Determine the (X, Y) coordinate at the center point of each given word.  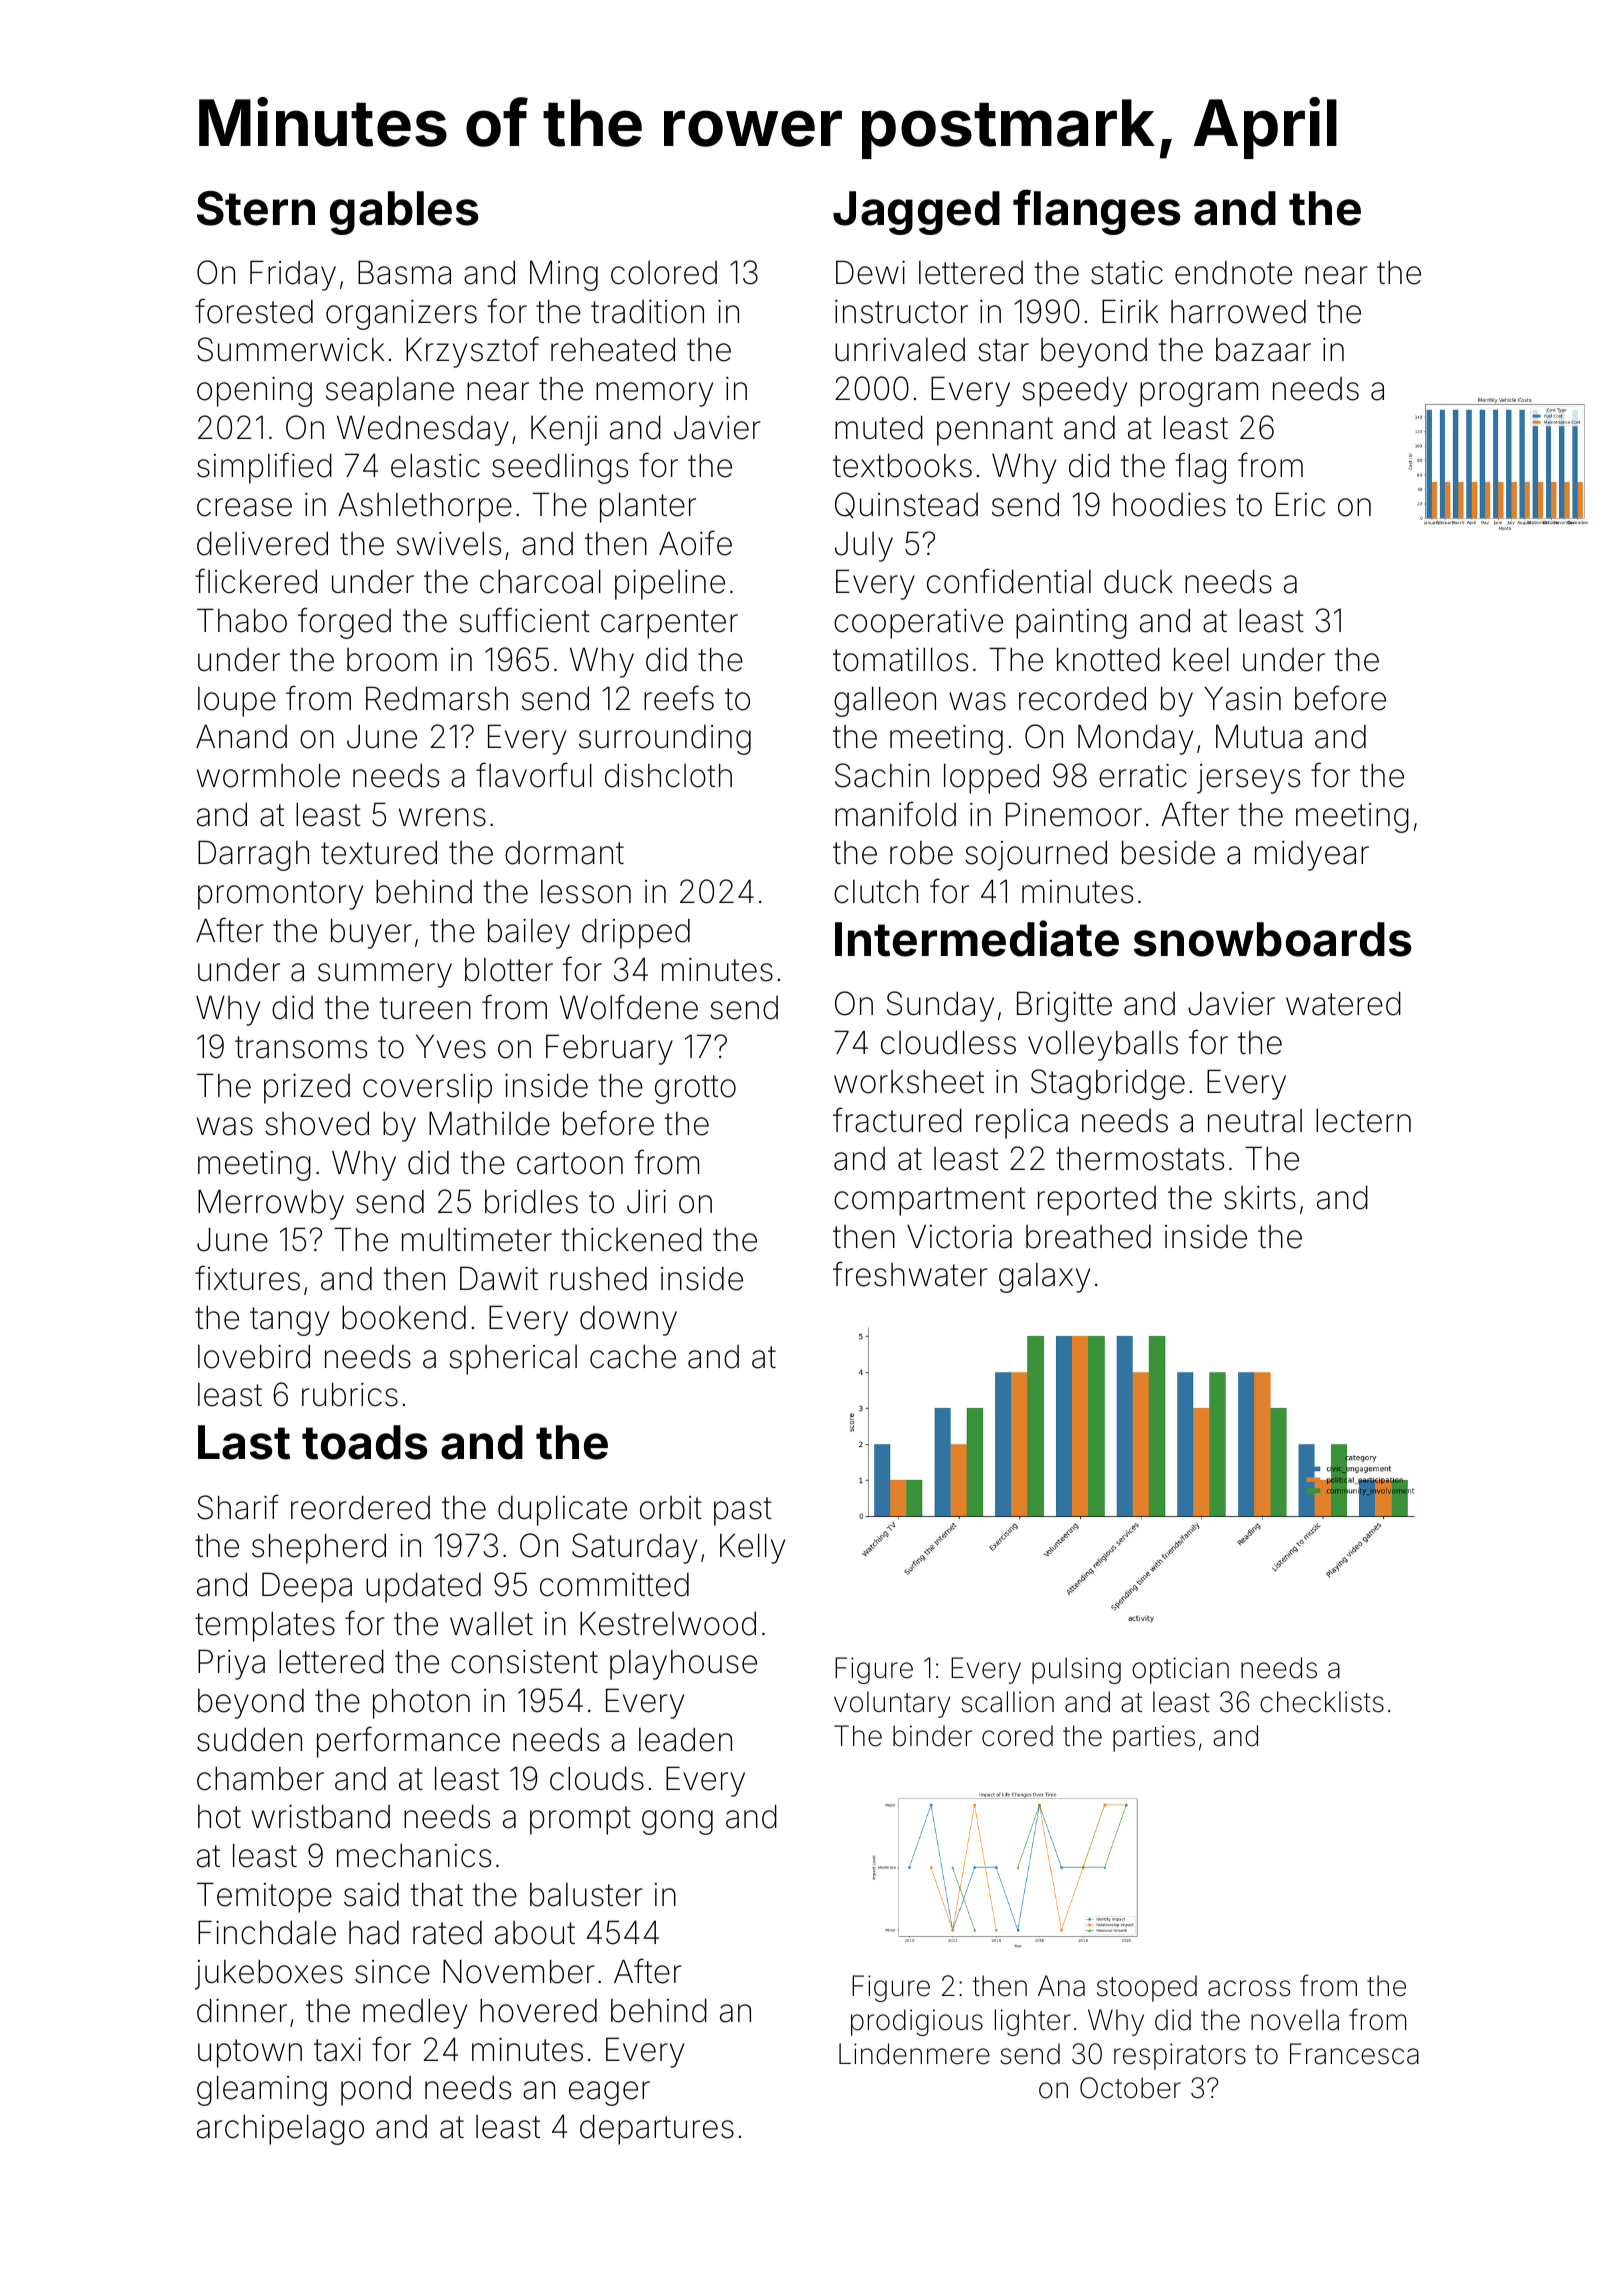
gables (404, 213)
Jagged (916, 213)
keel (1201, 659)
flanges (1097, 212)
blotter (509, 970)
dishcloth (668, 775)
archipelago (280, 2129)
